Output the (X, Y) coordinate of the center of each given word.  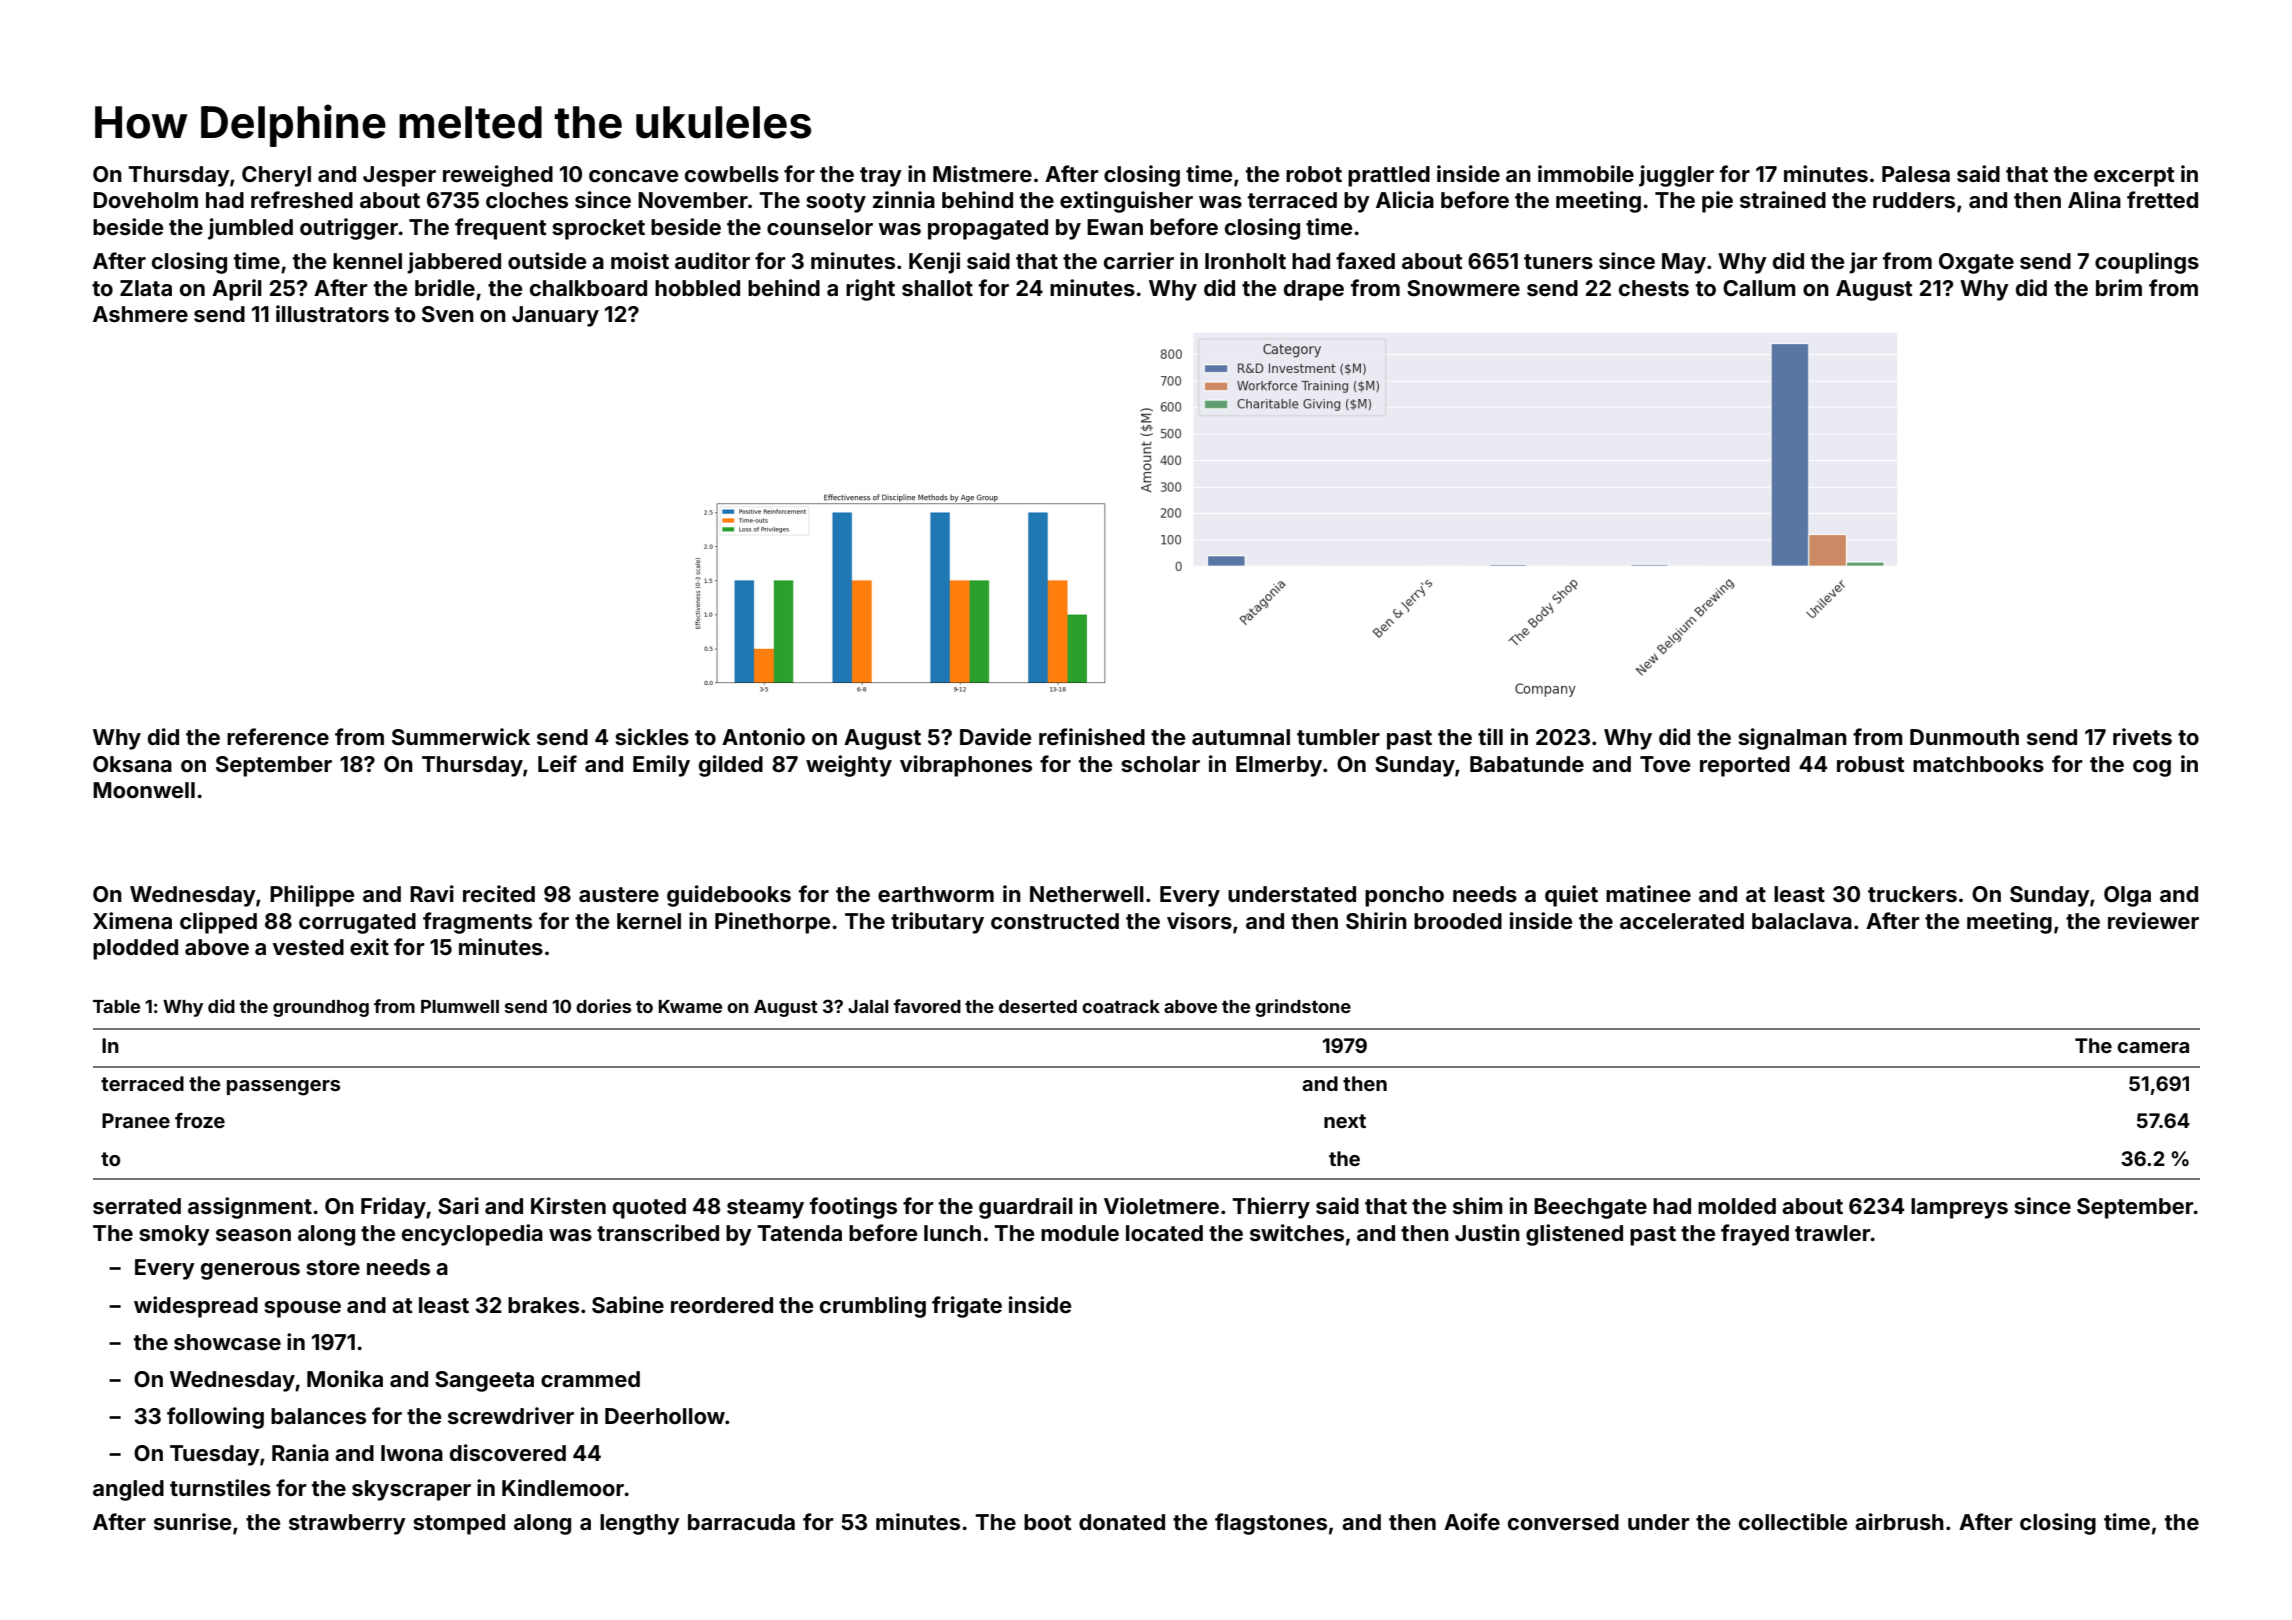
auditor (712, 260)
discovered (508, 1452)
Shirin (1376, 921)
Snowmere (1463, 288)
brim (2119, 287)
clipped (218, 923)
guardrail (1026, 1208)
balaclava (1802, 921)
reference (278, 736)
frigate (967, 1307)
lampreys (1959, 1208)
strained (1783, 199)
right (870, 290)
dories (603, 1006)
